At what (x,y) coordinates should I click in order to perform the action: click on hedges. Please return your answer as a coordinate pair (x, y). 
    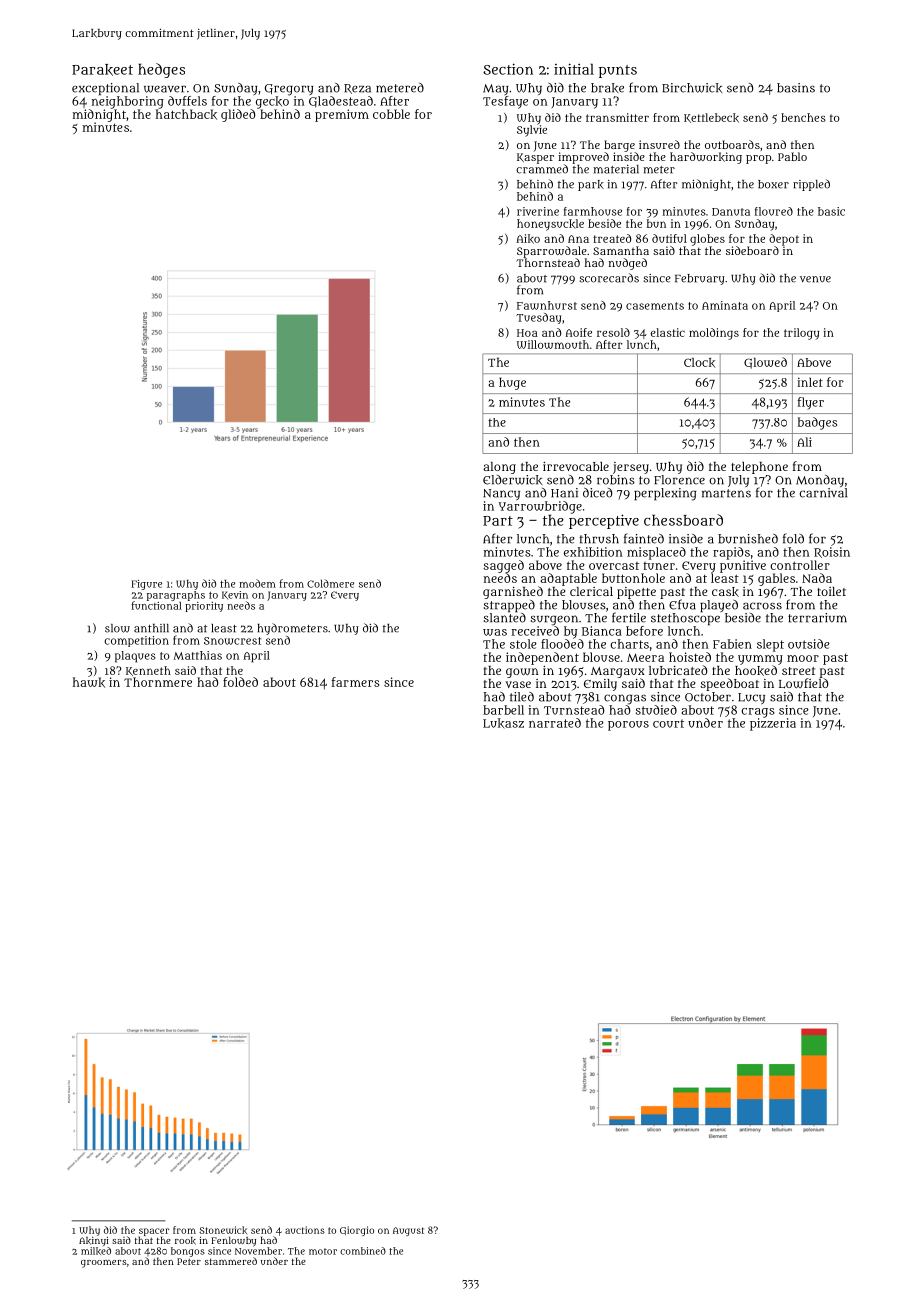
    Looking at the image, I should click on (161, 70).
